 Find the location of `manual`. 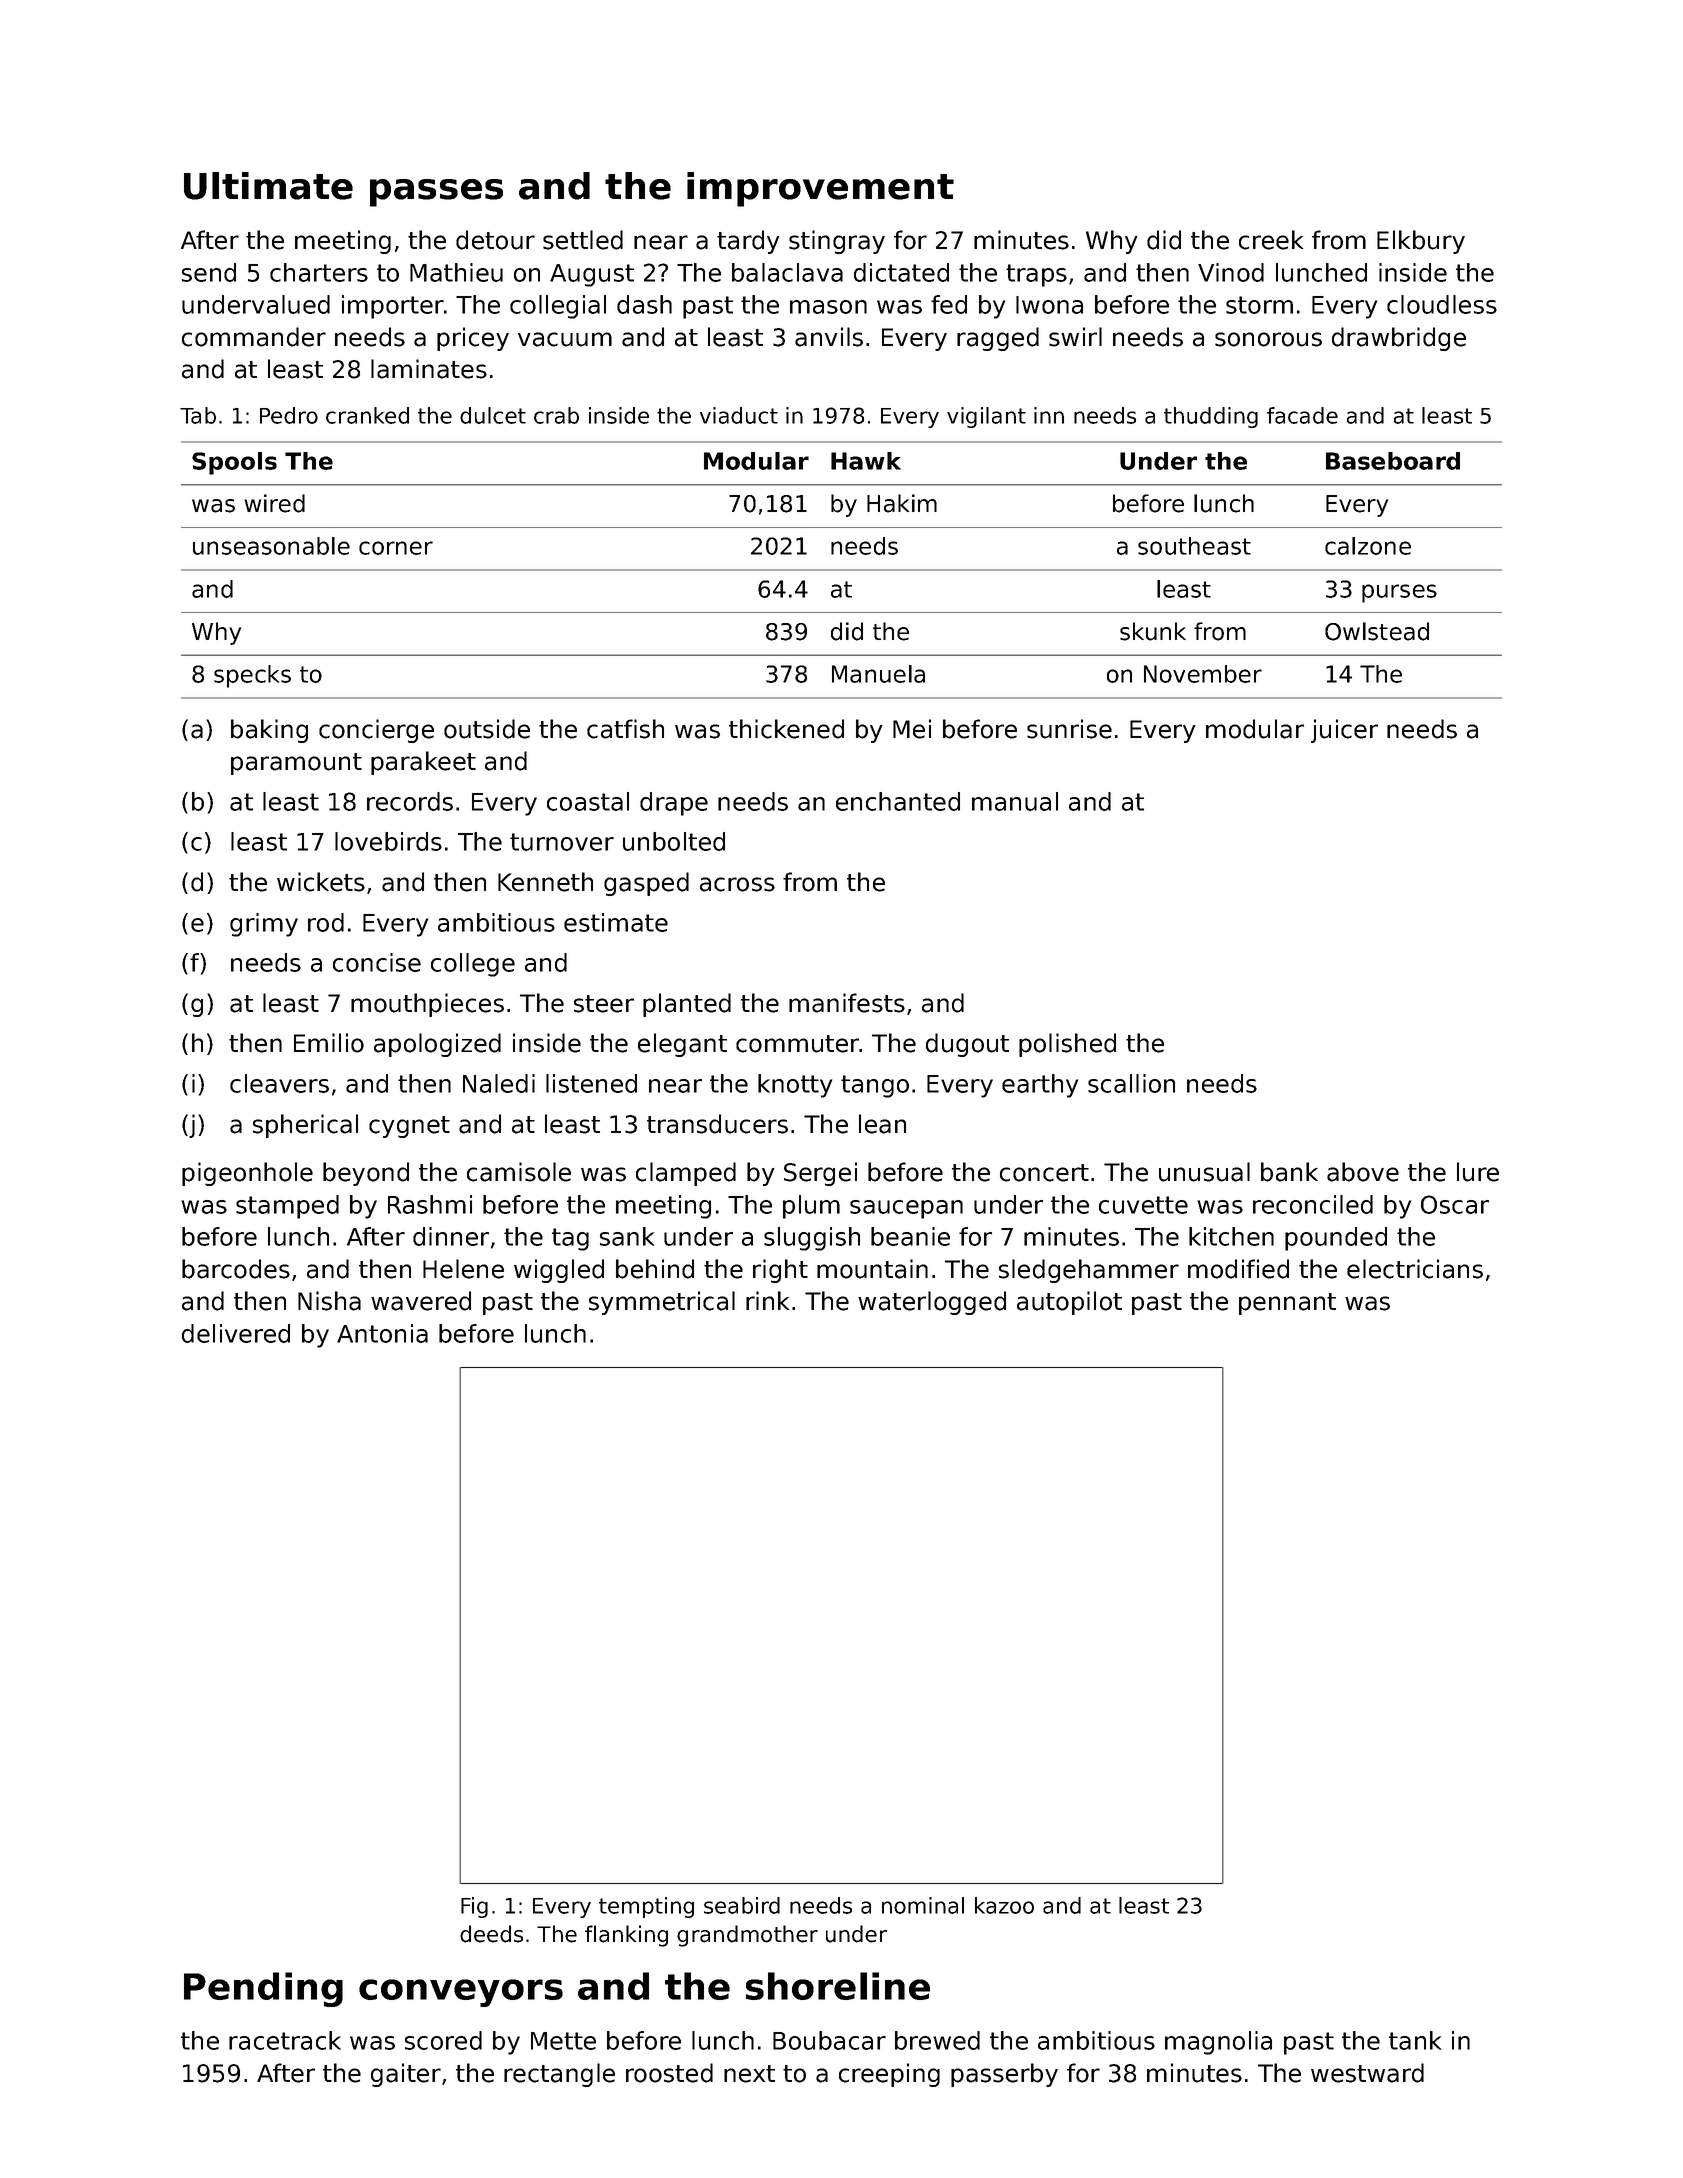

manual is located at coordinates (1015, 801).
